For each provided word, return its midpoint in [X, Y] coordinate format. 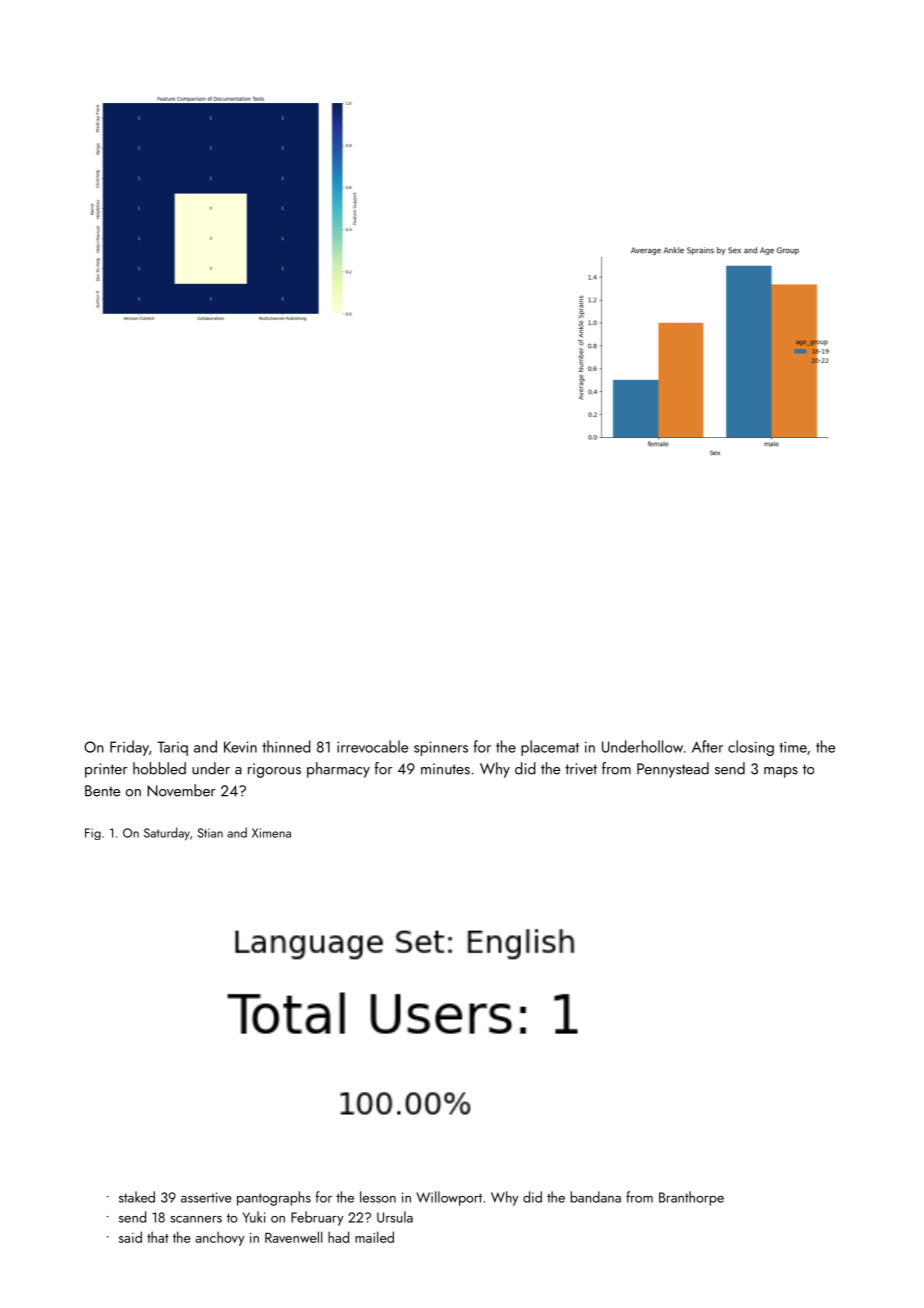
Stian [210, 833]
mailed [374, 1237]
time [793, 747]
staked [137, 1197]
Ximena [271, 833]
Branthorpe [691, 1198]
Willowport [449, 1198]
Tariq [172, 748]
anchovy [220, 1238]
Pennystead [673, 770]
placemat [550, 748]
